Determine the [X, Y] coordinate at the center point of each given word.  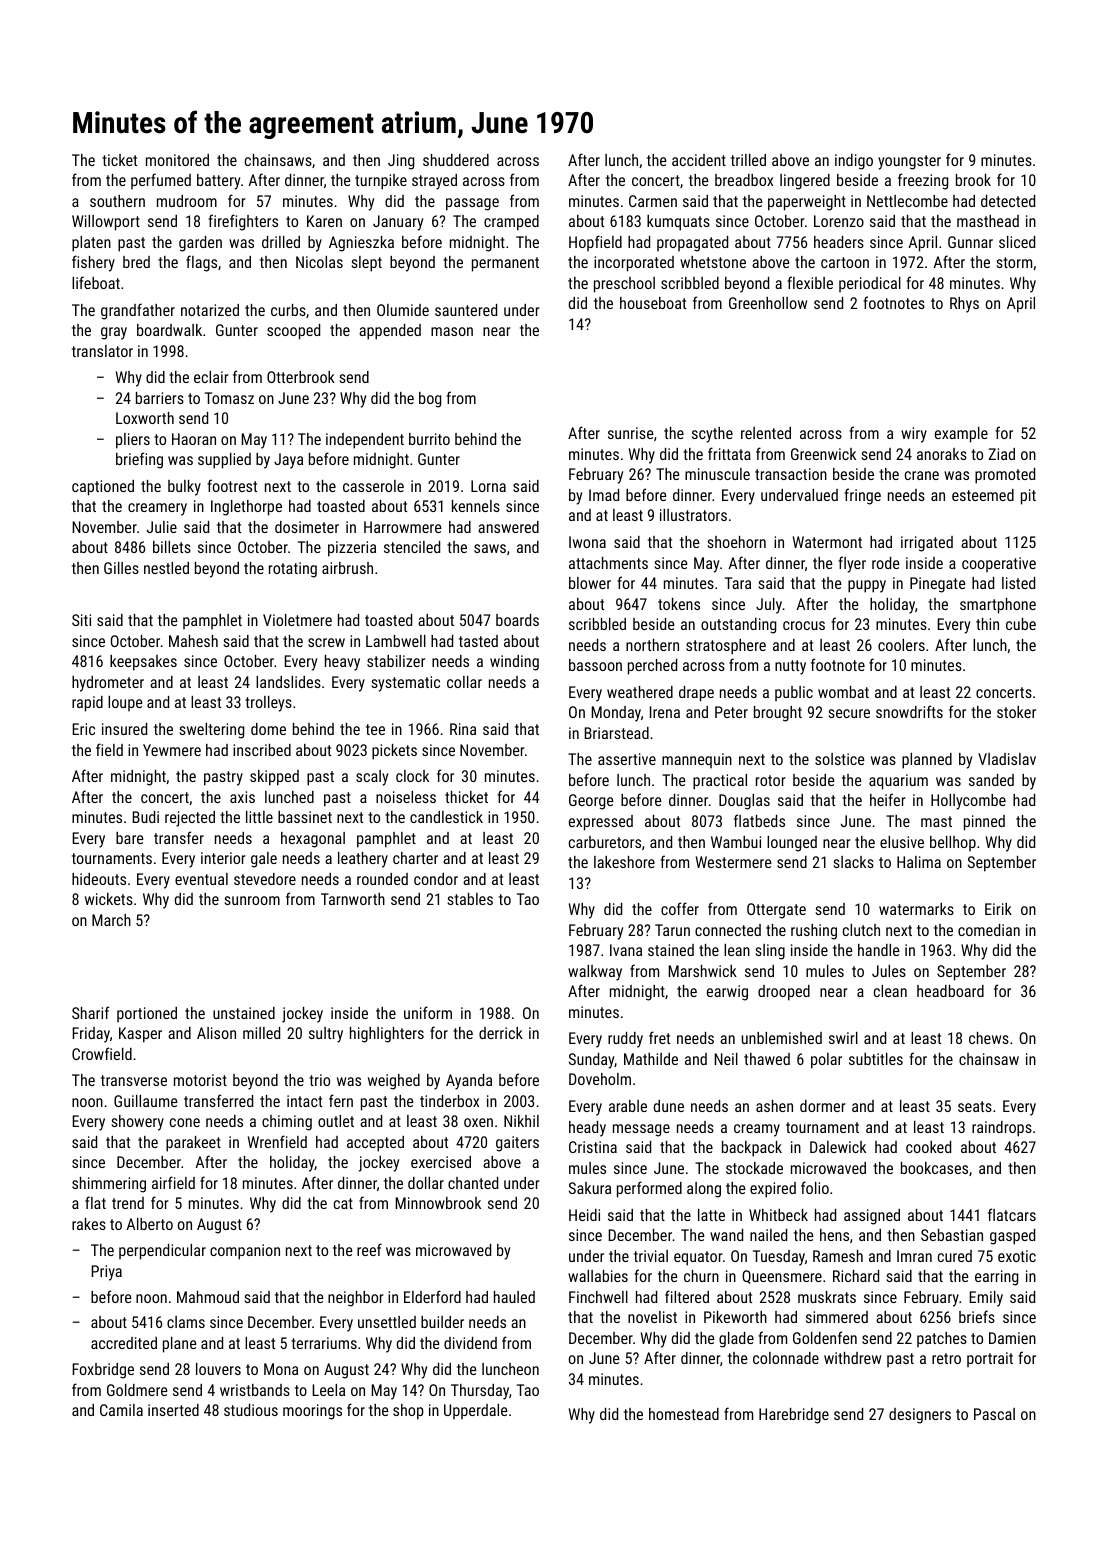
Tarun [672, 930]
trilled [748, 160]
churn [701, 1276]
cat [343, 1203]
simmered [837, 1317]
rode [885, 563]
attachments [608, 563]
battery [218, 182]
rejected [190, 819]
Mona [281, 1369]
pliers [133, 441]
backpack [752, 1149]
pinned [984, 823]
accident [699, 160]
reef [369, 1249]
